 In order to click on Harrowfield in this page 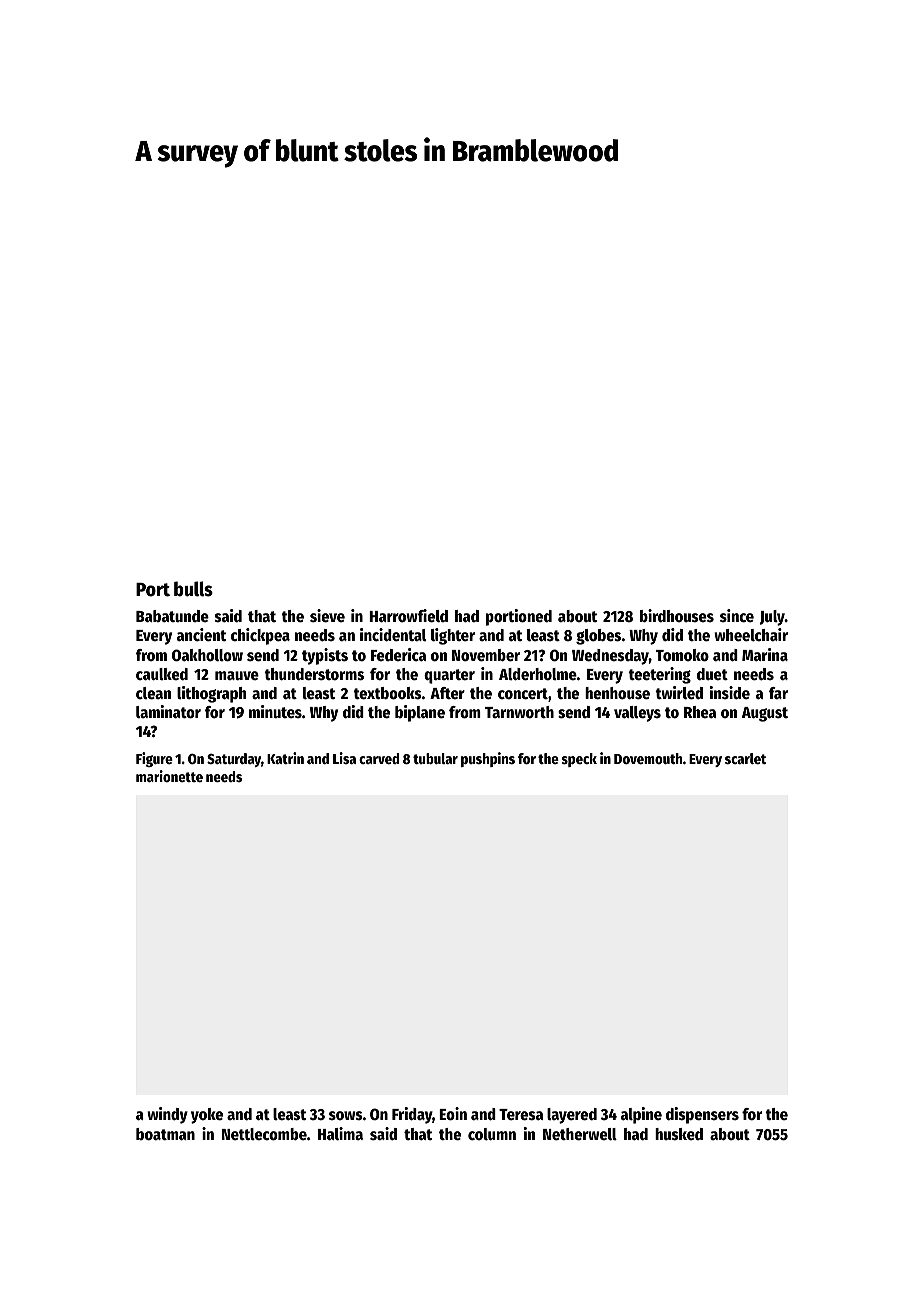, I will do `click(408, 616)`.
